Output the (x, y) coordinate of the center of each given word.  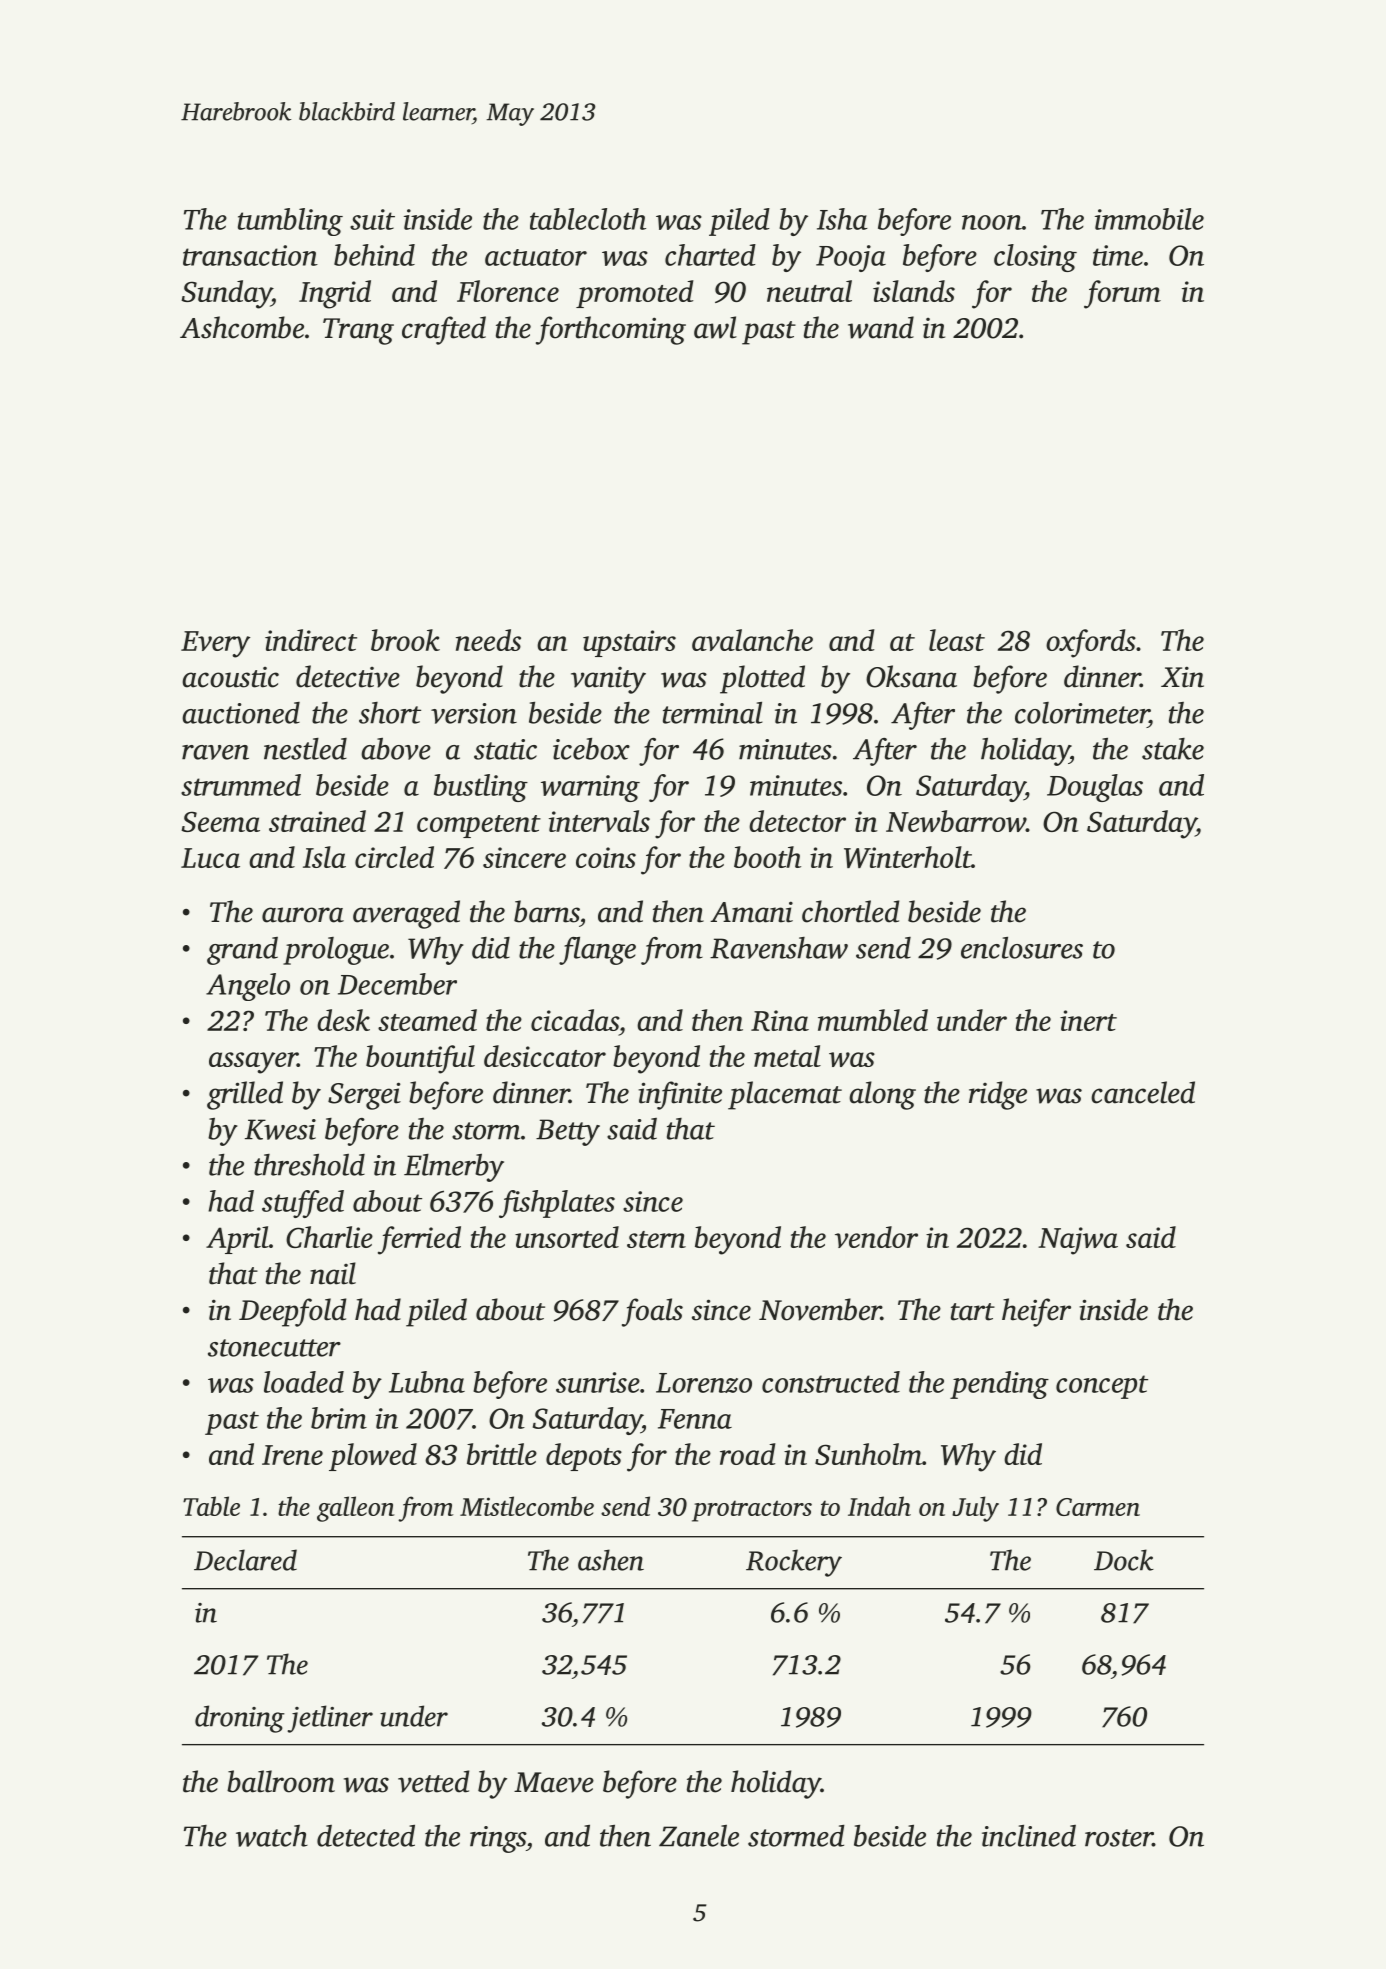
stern (656, 1239)
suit (372, 219)
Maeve (554, 1782)
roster (1119, 1838)
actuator (536, 257)
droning (240, 1719)
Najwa (1078, 1241)
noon (992, 222)
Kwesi (280, 1129)
